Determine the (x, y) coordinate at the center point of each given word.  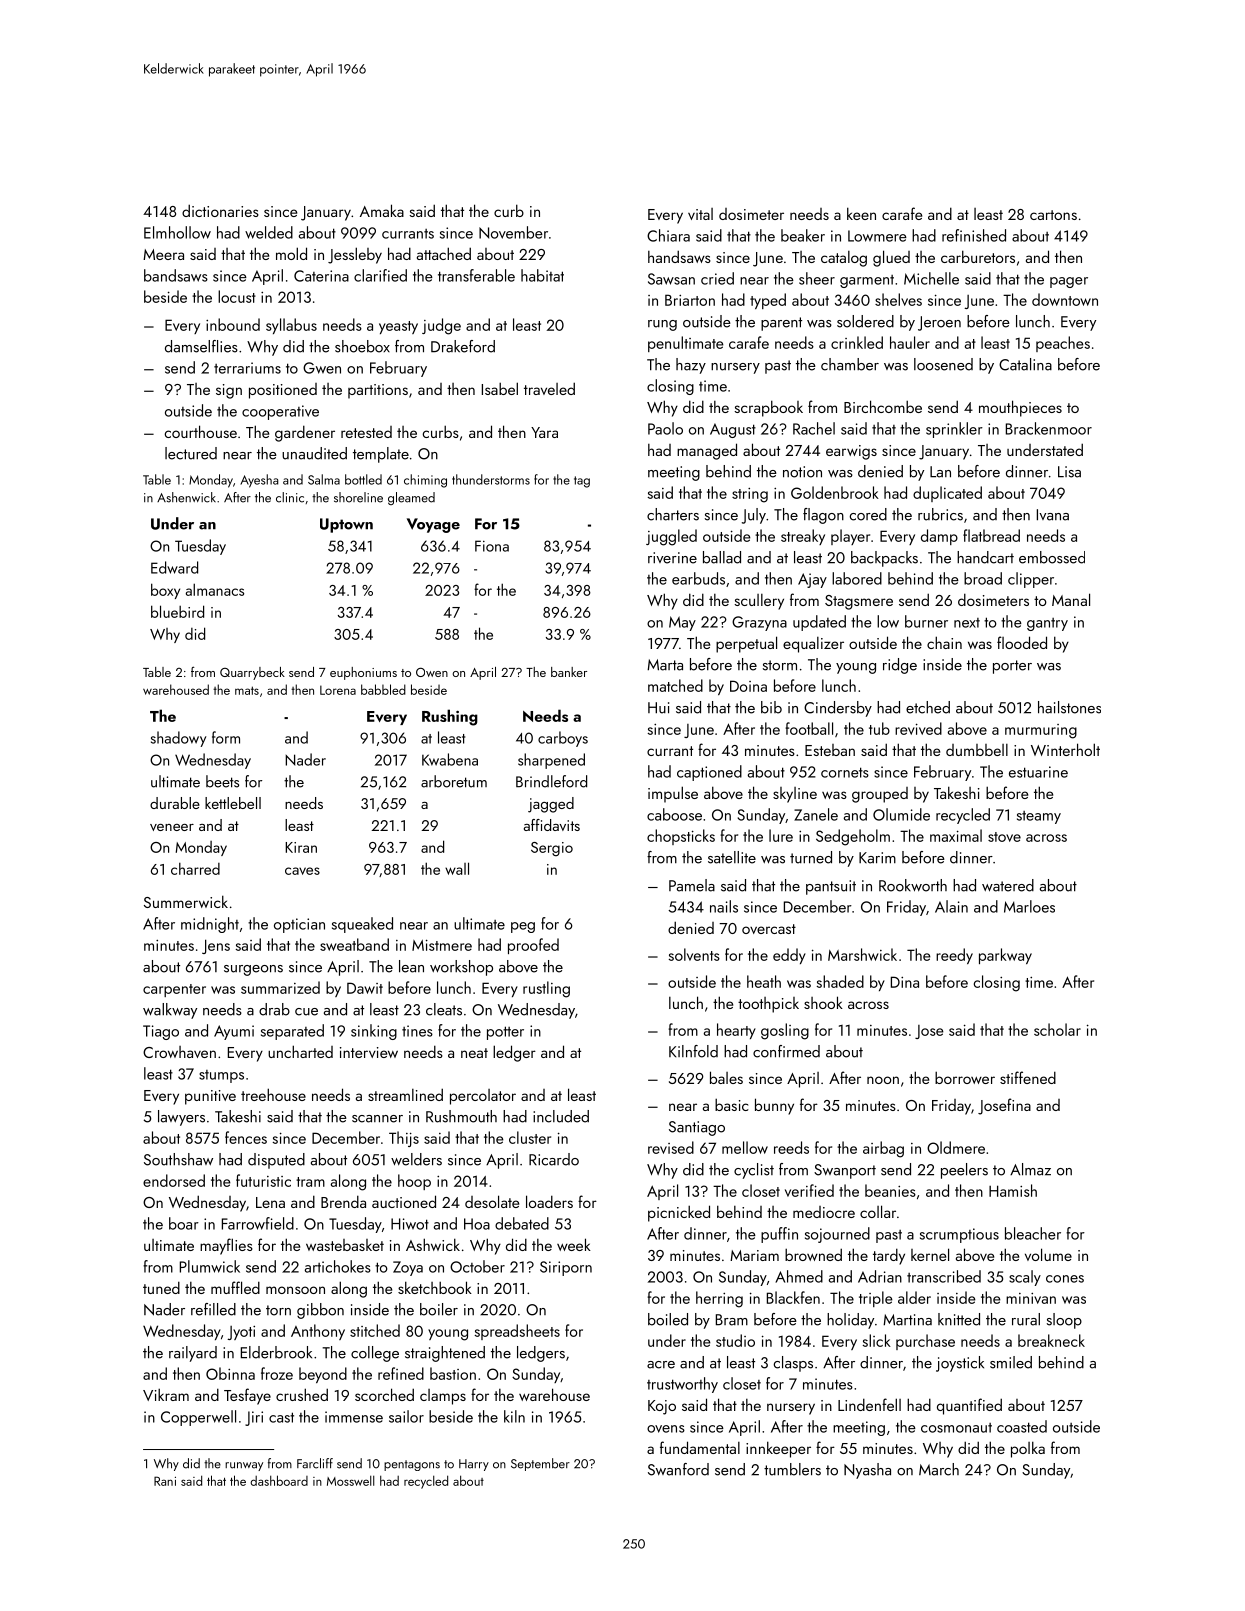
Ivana (1053, 515)
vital (700, 214)
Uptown (346, 525)
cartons (1053, 215)
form (226, 737)
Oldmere (956, 1147)
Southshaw (178, 1159)
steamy (1039, 817)
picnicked (679, 1213)
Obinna (230, 1373)
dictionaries (220, 210)
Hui (658, 708)
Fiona (492, 546)
